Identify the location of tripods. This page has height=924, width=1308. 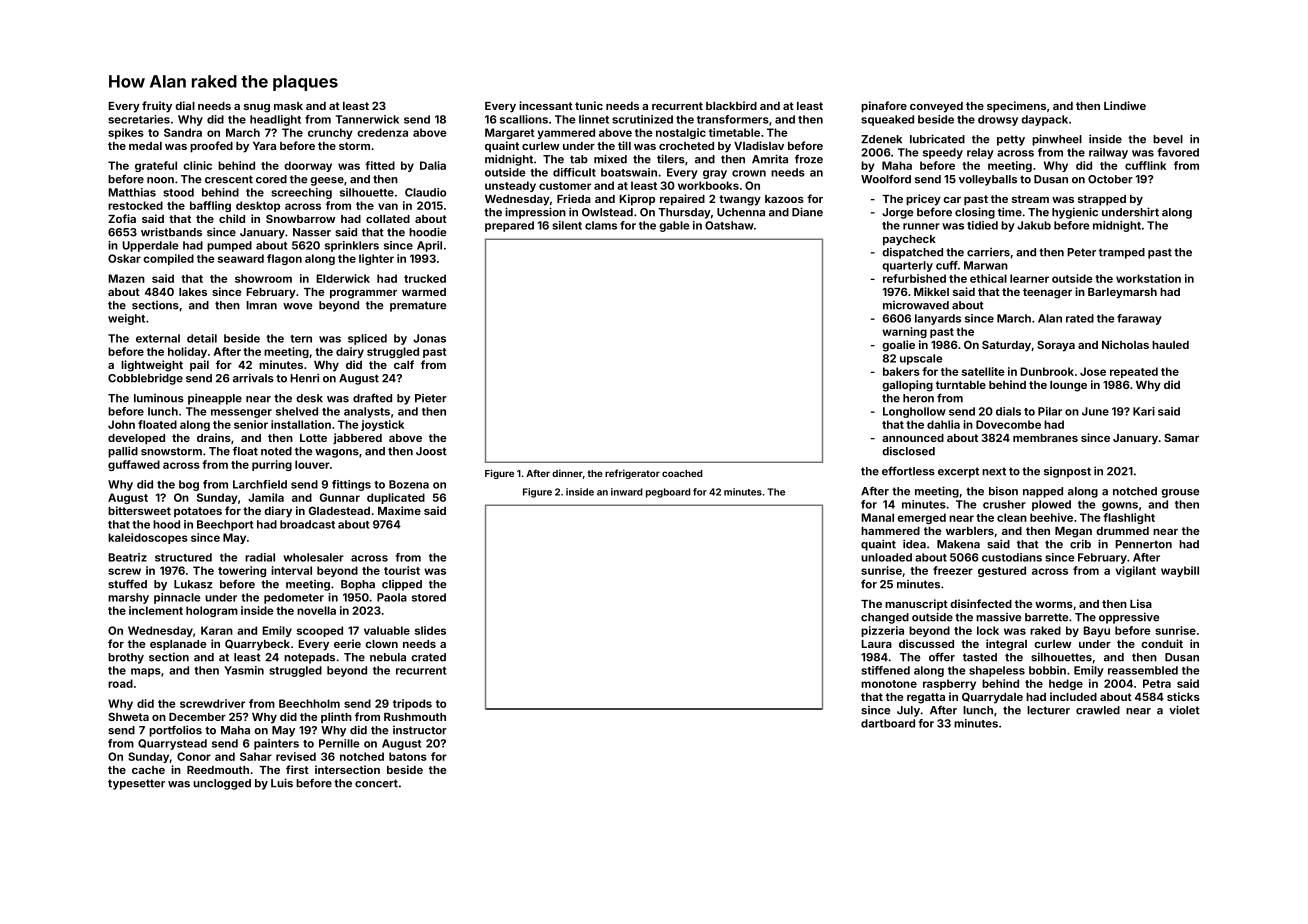
(412, 704).
